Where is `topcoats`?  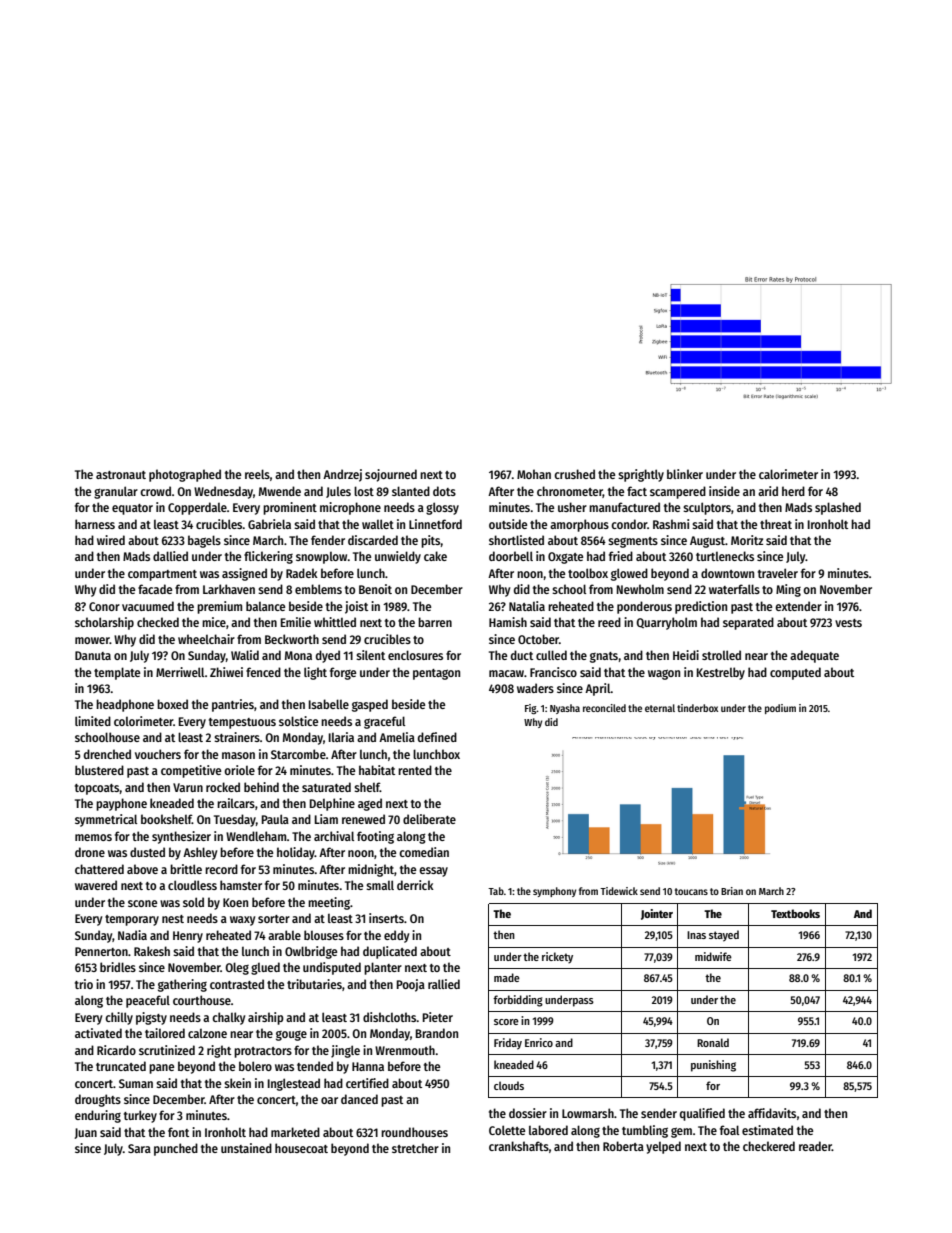
topcoats is located at coordinates (97, 789).
